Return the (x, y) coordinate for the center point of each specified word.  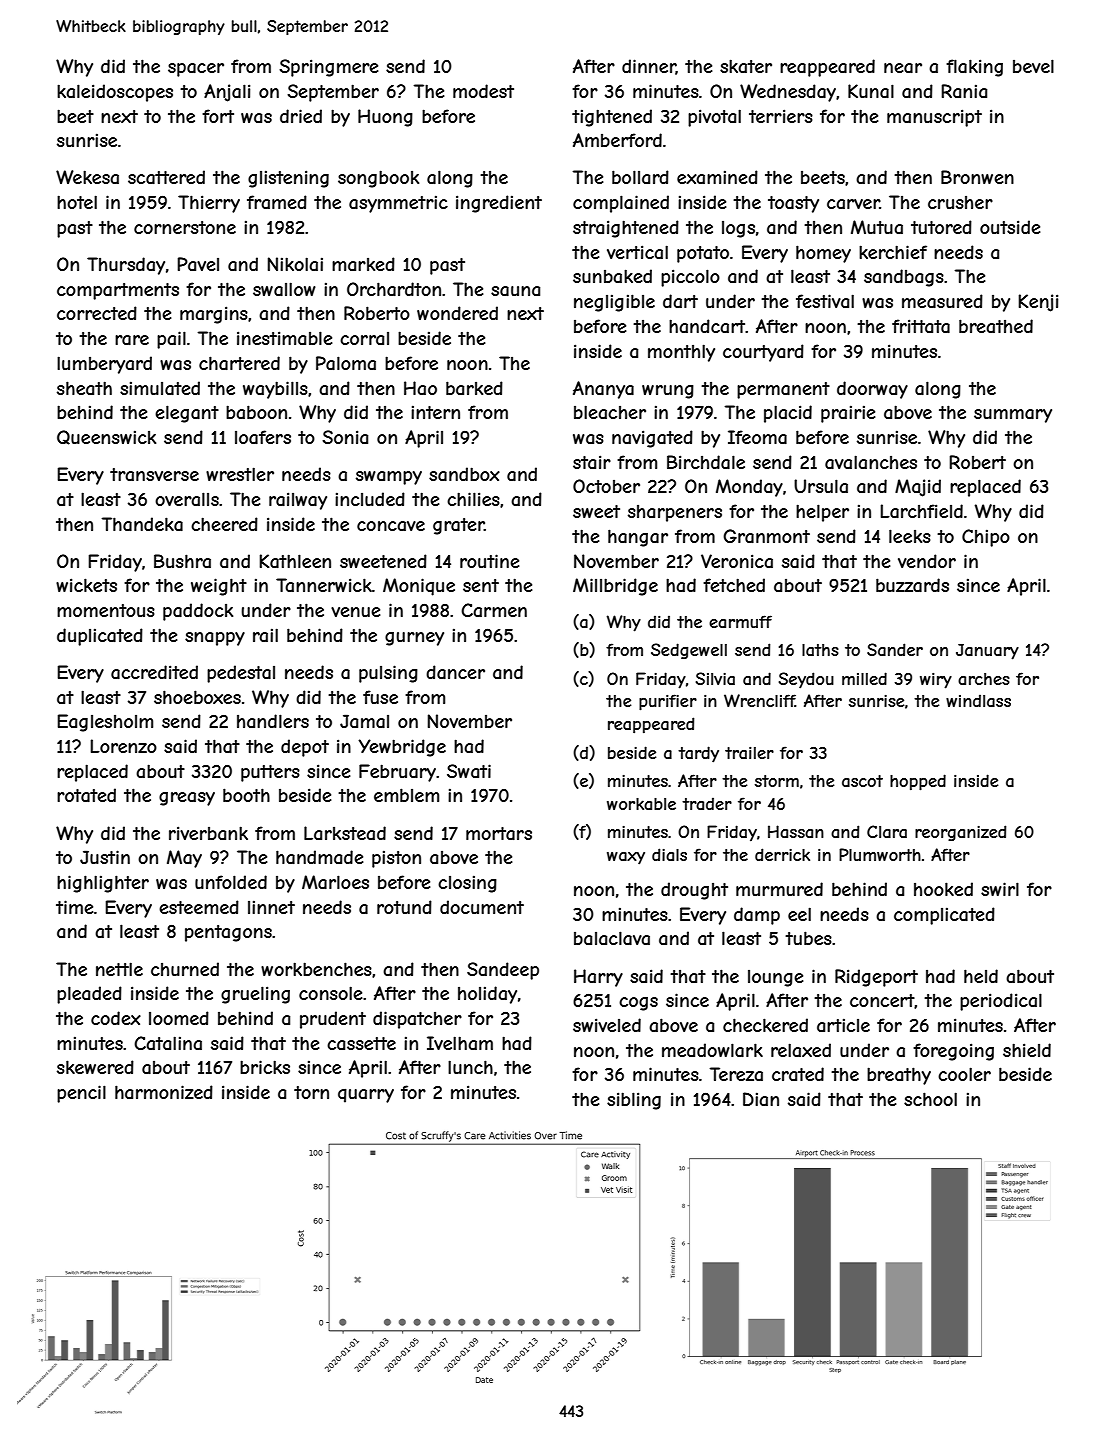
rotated (86, 795)
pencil (81, 1094)
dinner (649, 67)
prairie (848, 414)
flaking (974, 68)
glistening (288, 179)
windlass (978, 700)
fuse (380, 697)
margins (214, 315)
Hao (420, 388)
